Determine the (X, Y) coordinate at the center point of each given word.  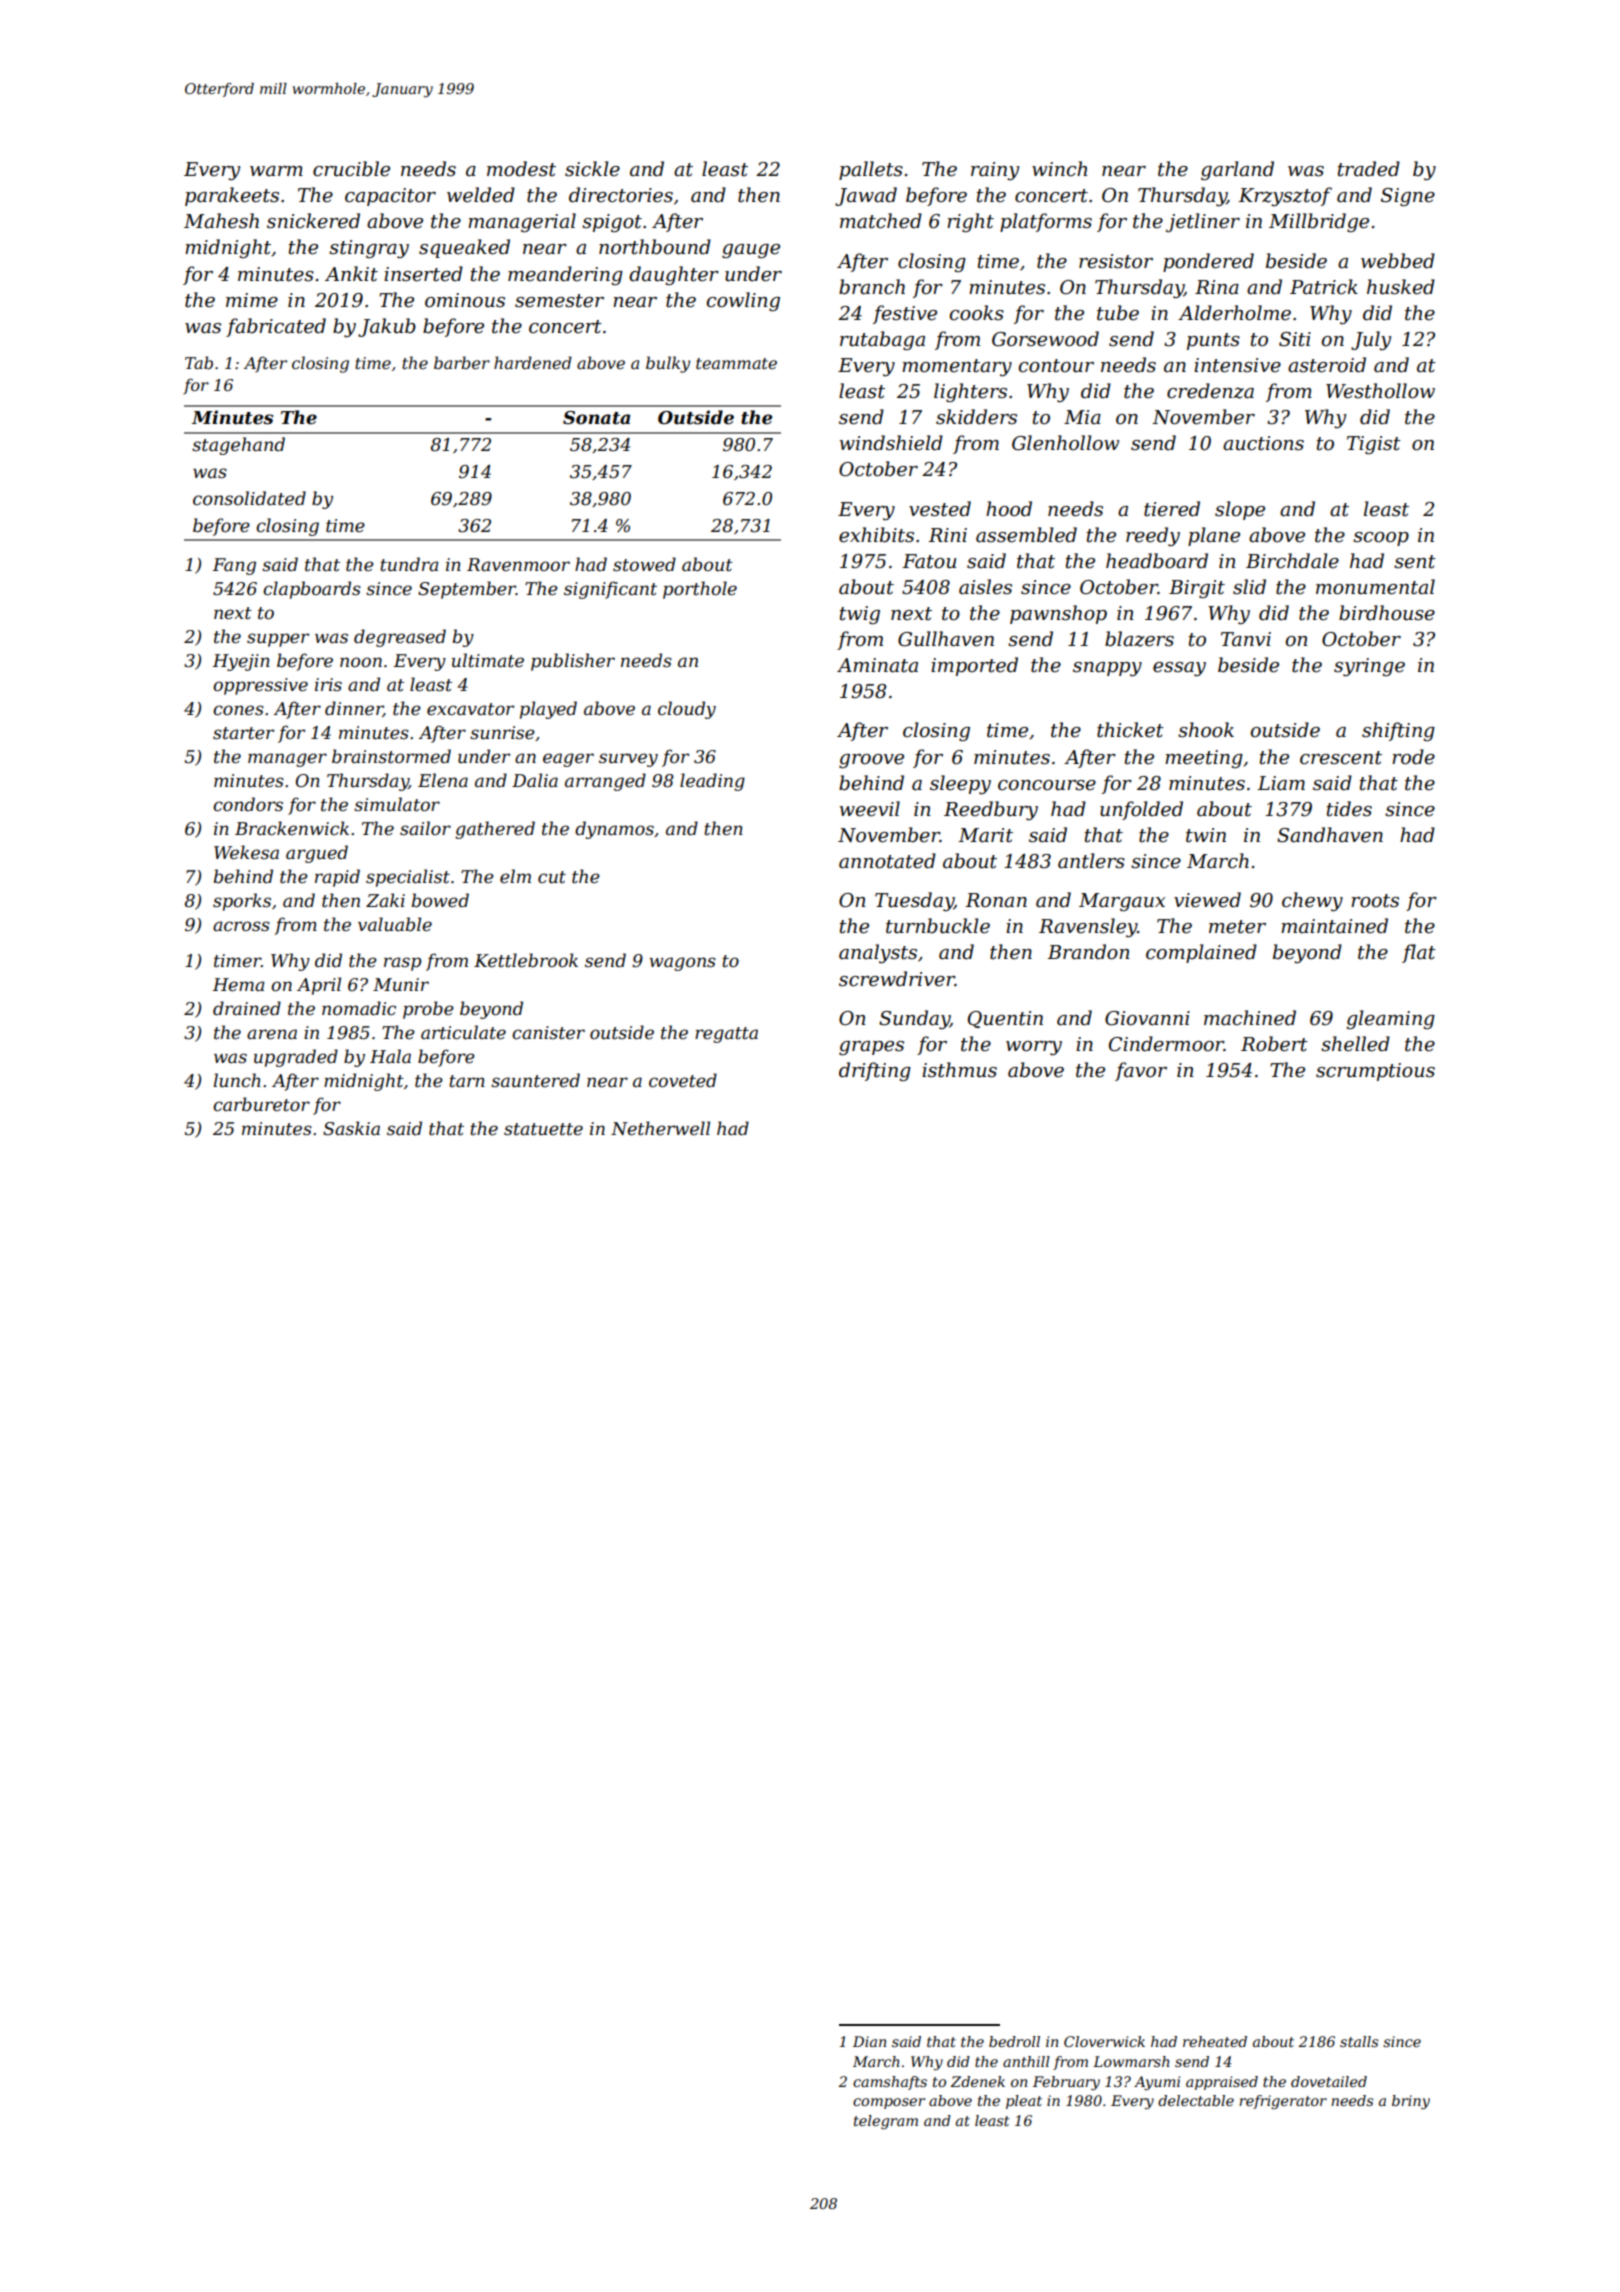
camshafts (890, 2083)
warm (276, 171)
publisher (573, 662)
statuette (543, 1129)
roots (1375, 901)
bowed (440, 900)
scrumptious (1375, 1072)
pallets (871, 170)
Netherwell (660, 1128)
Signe (1408, 197)
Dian (869, 2041)
